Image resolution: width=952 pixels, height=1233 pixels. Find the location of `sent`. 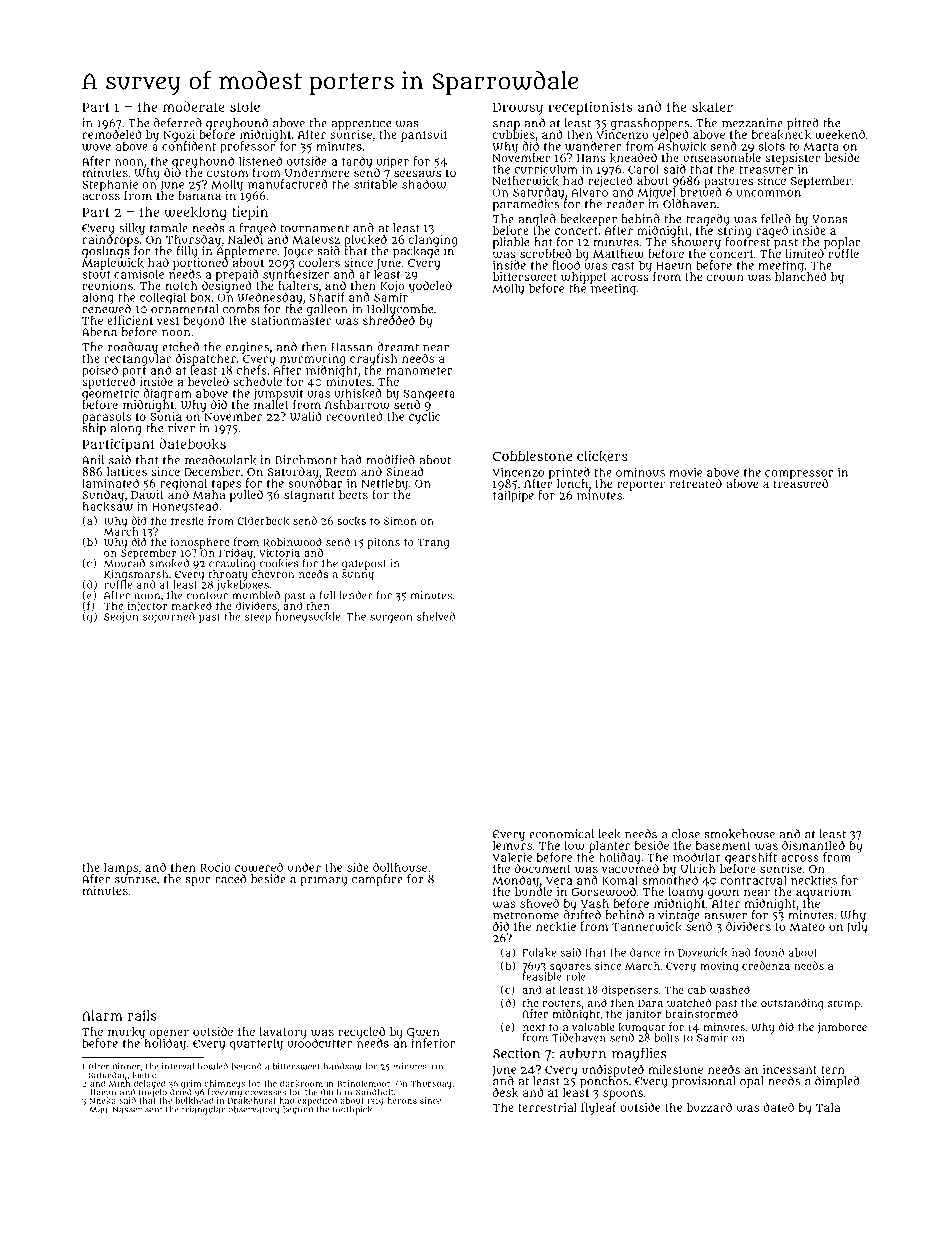

sent is located at coordinates (154, 1110).
